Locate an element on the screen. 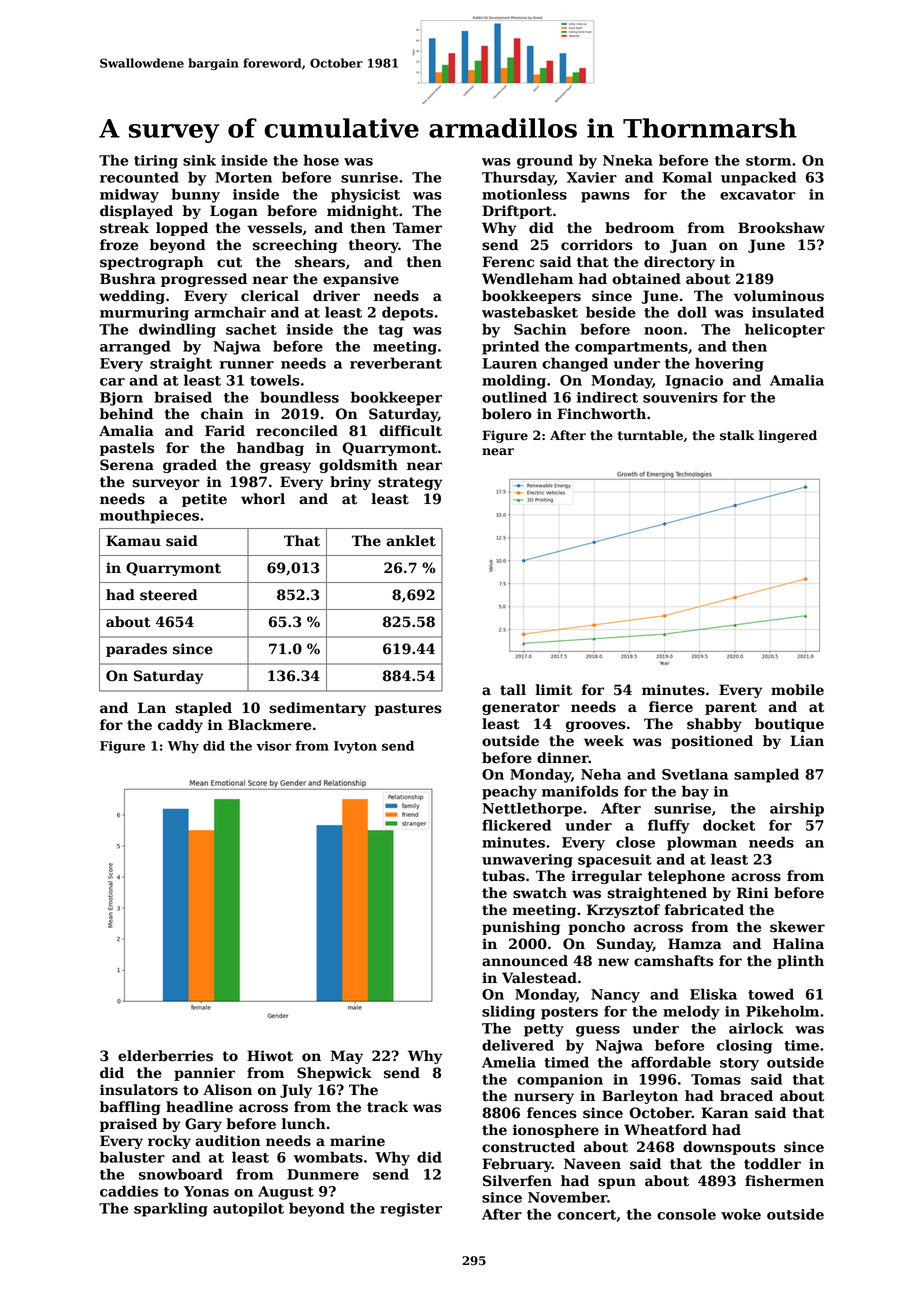 The width and height of the screenshot is (924, 1308). Svetlana is located at coordinates (695, 774).
